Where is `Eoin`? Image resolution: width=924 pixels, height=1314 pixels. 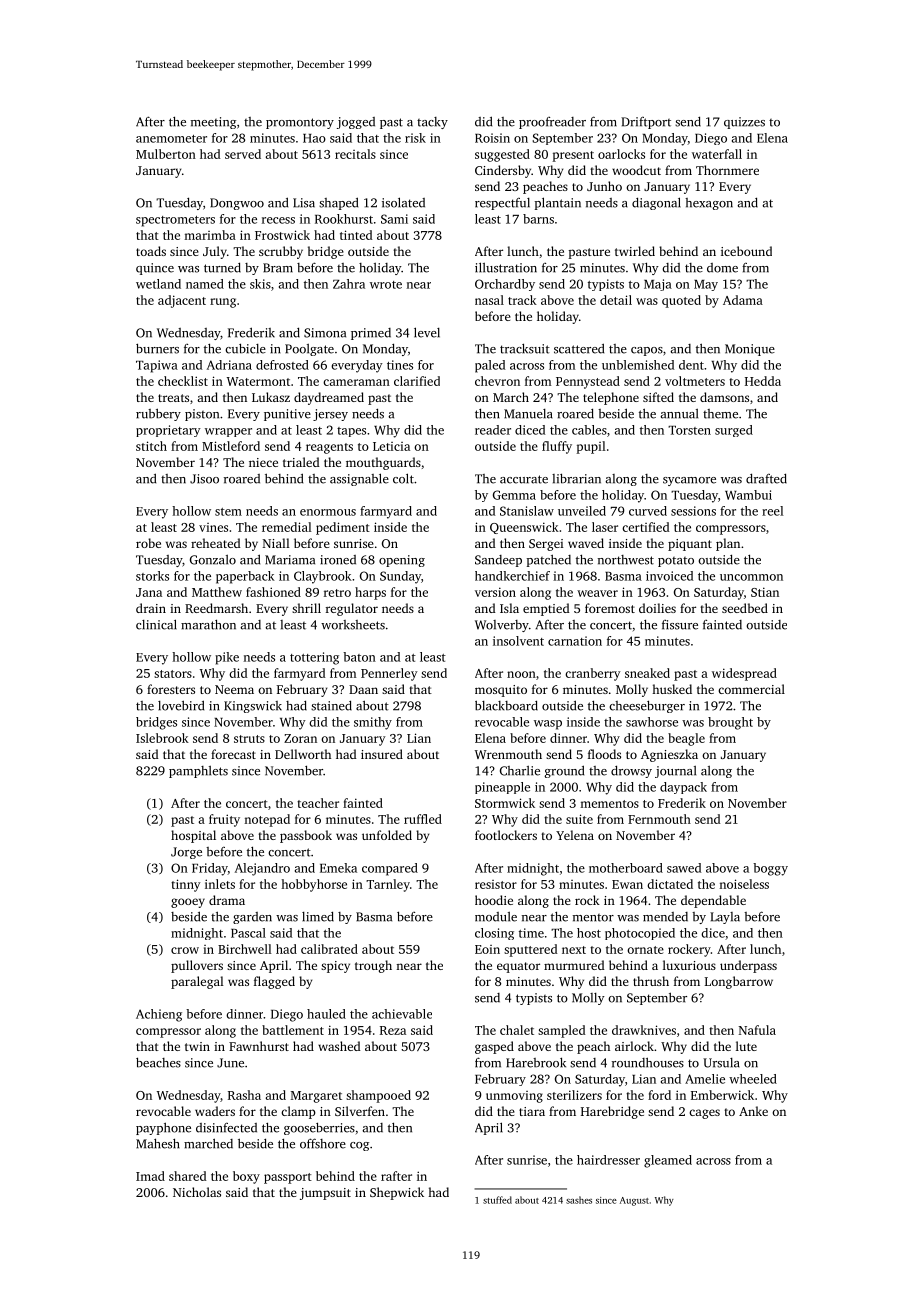 Eoin is located at coordinates (487, 949).
